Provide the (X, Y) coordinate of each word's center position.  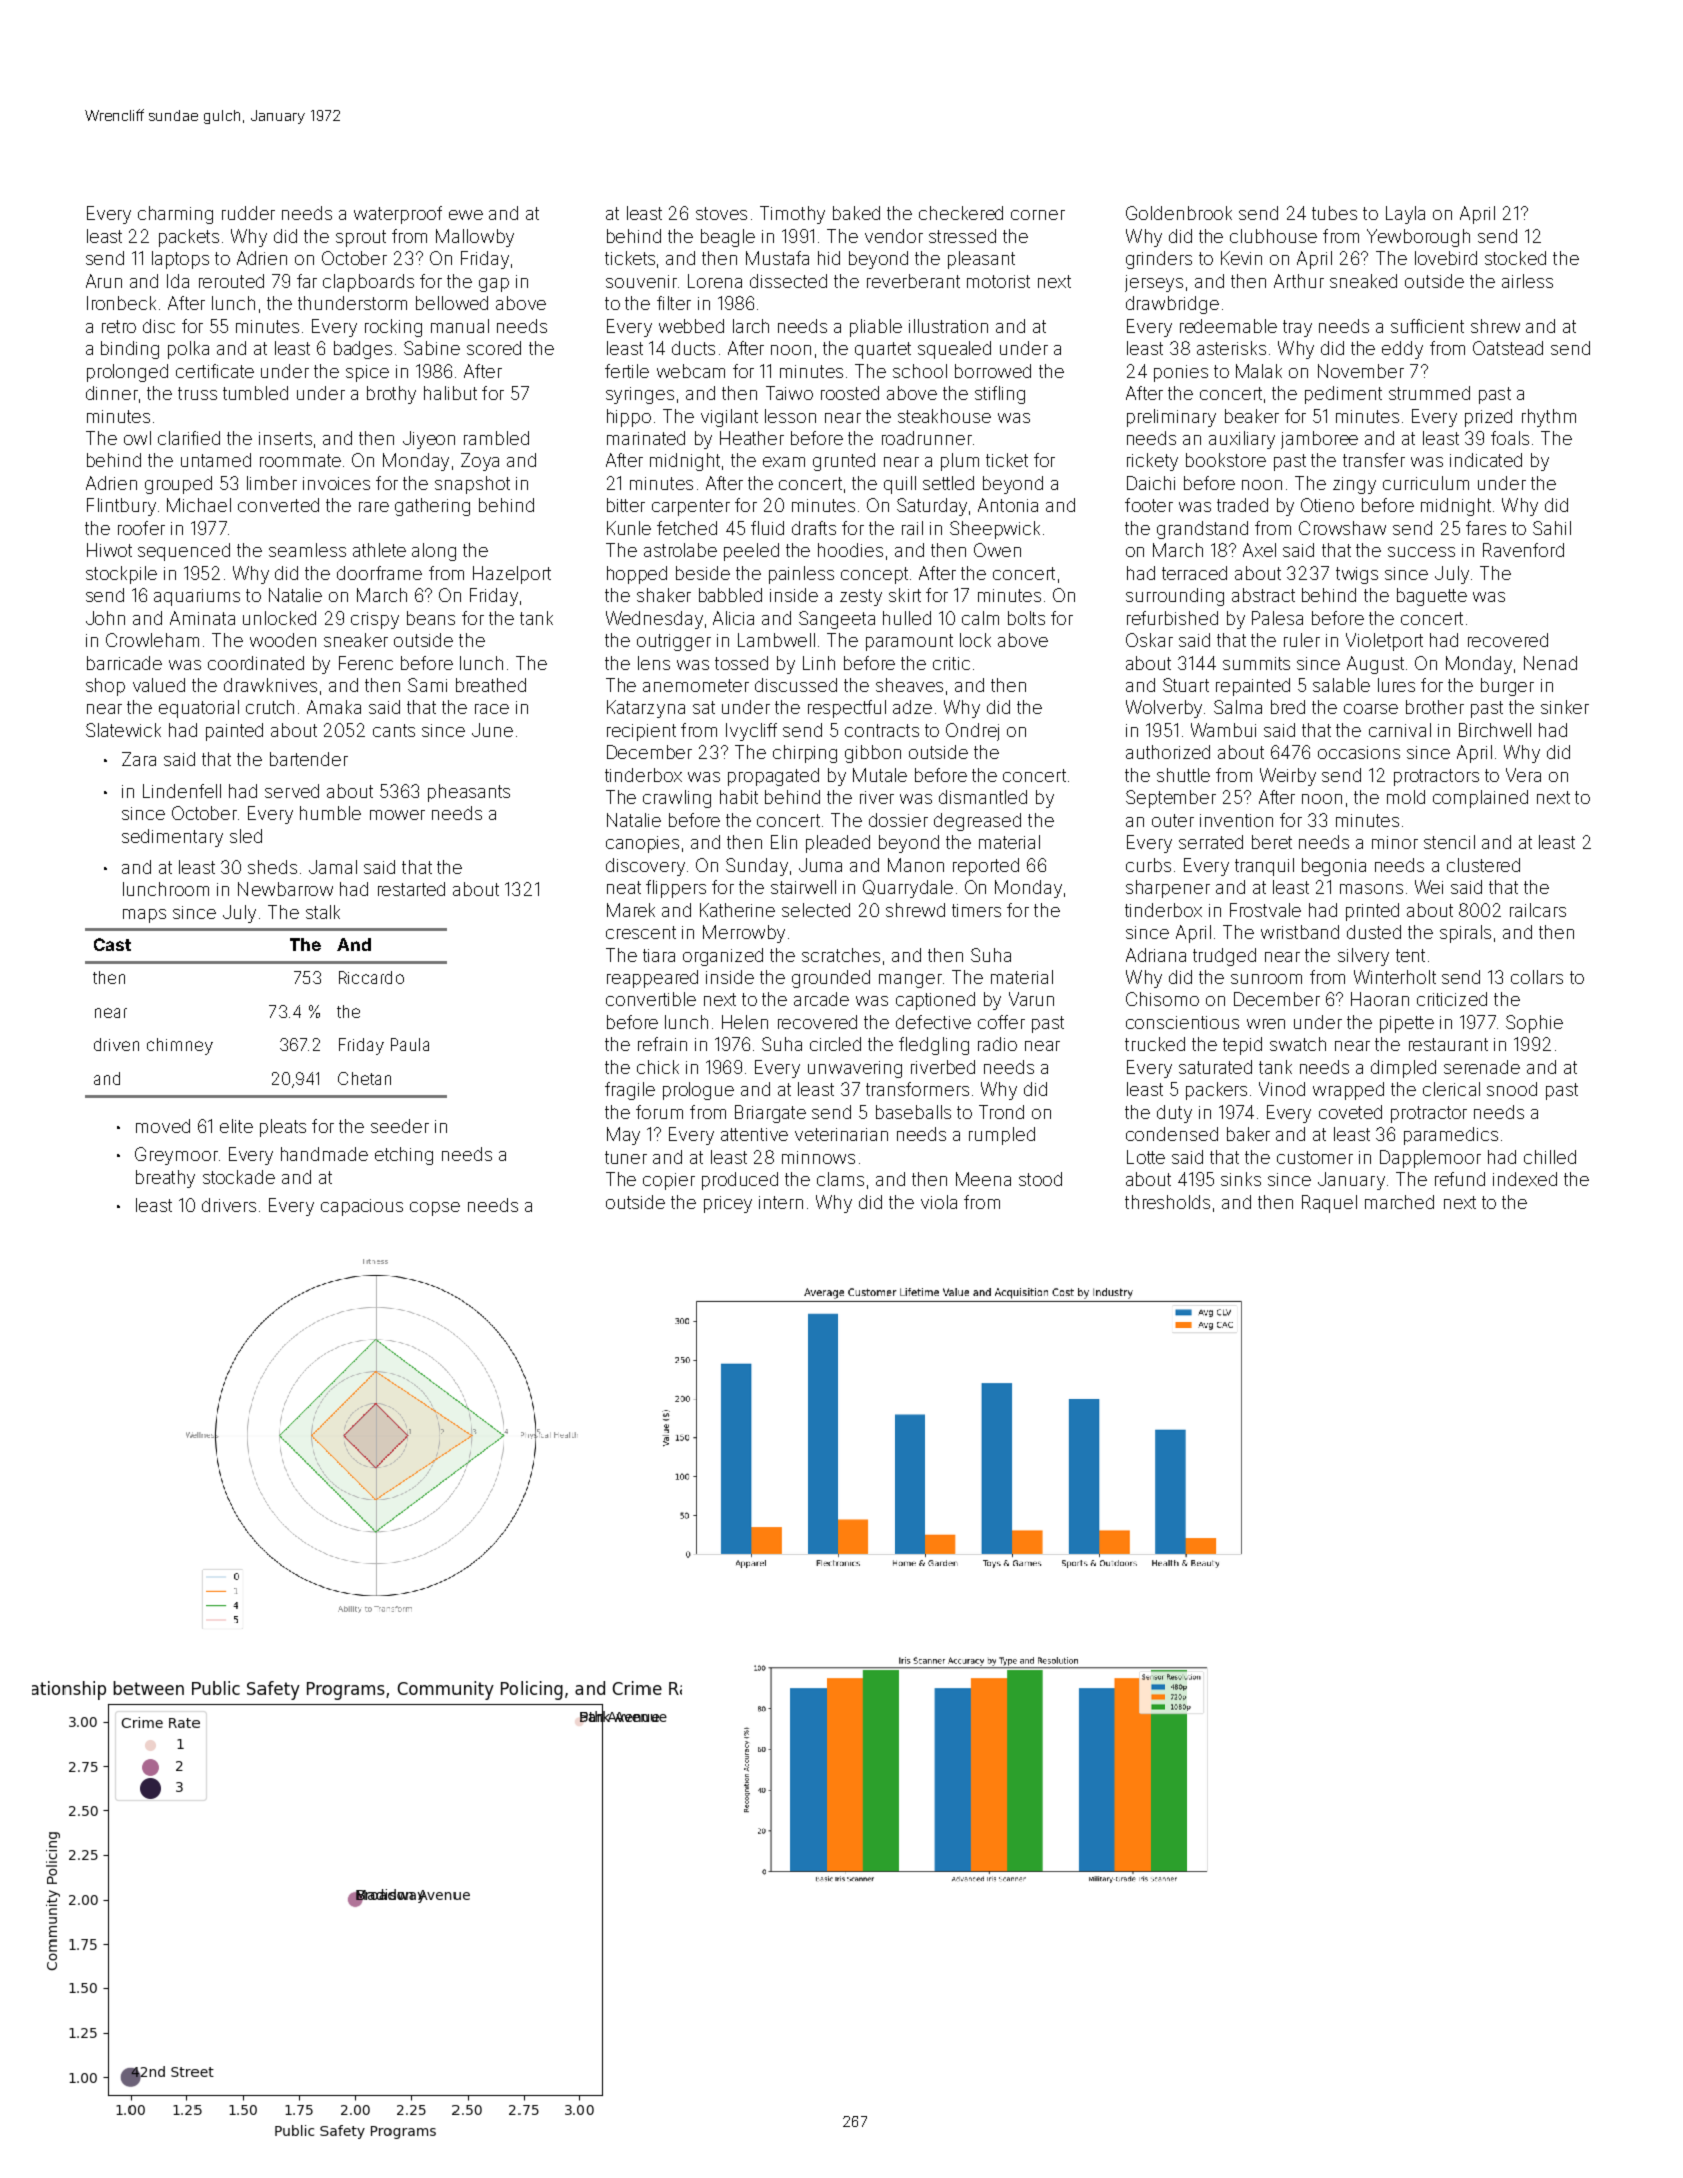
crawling (677, 799)
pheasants (469, 793)
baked (856, 213)
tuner (626, 1157)
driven (116, 1044)
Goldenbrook (1179, 213)
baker (1248, 1134)
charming (175, 215)
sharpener (1168, 889)
